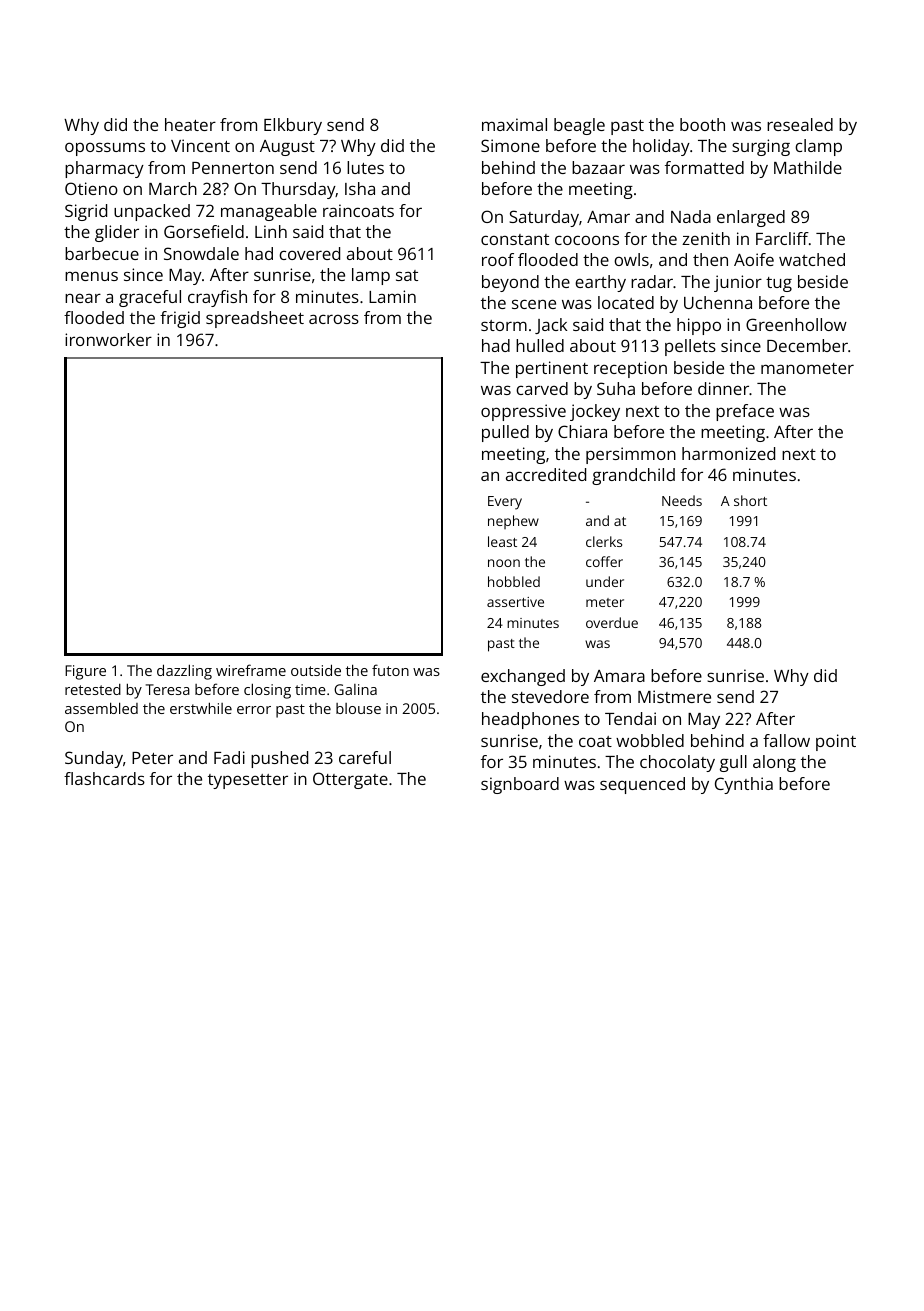  What do you see at coordinates (728, 453) in the document?
I see `harmonized` at bounding box center [728, 453].
